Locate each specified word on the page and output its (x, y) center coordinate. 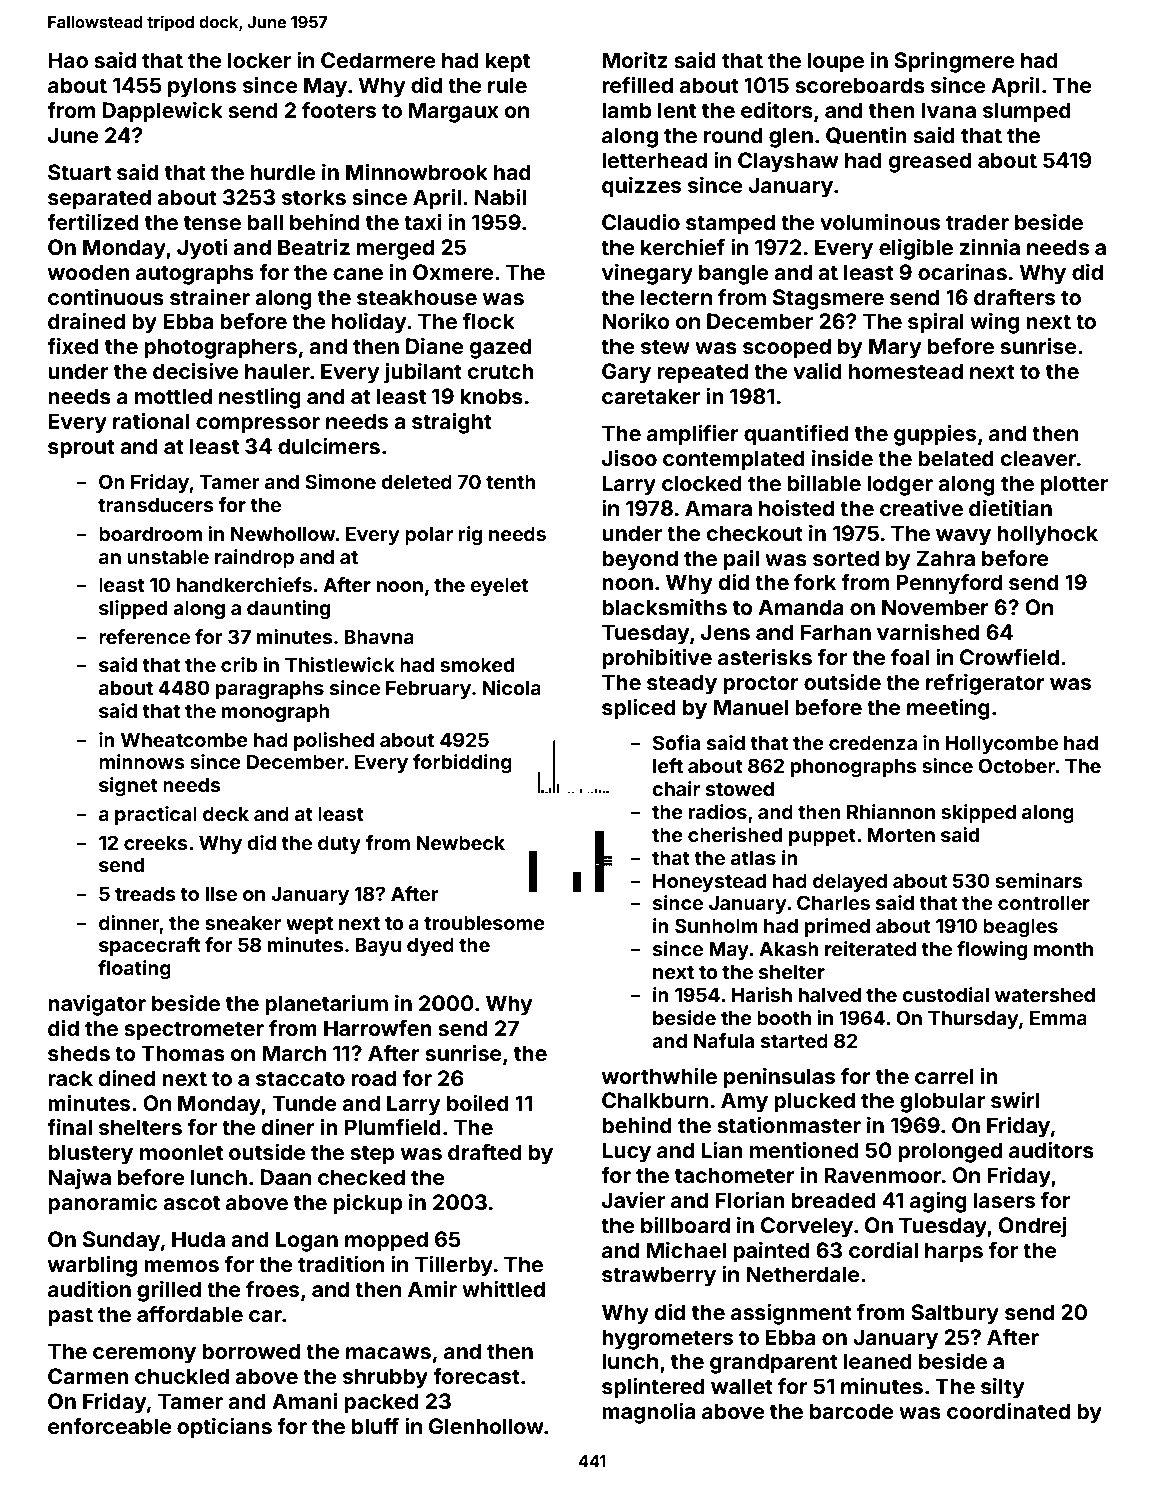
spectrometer (194, 1031)
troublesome (484, 922)
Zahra (945, 558)
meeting (948, 709)
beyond (640, 560)
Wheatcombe (184, 739)
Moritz (635, 60)
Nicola (511, 687)
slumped (1027, 112)
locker (259, 60)
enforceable (110, 1426)
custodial (945, 994)
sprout (81, 449)
